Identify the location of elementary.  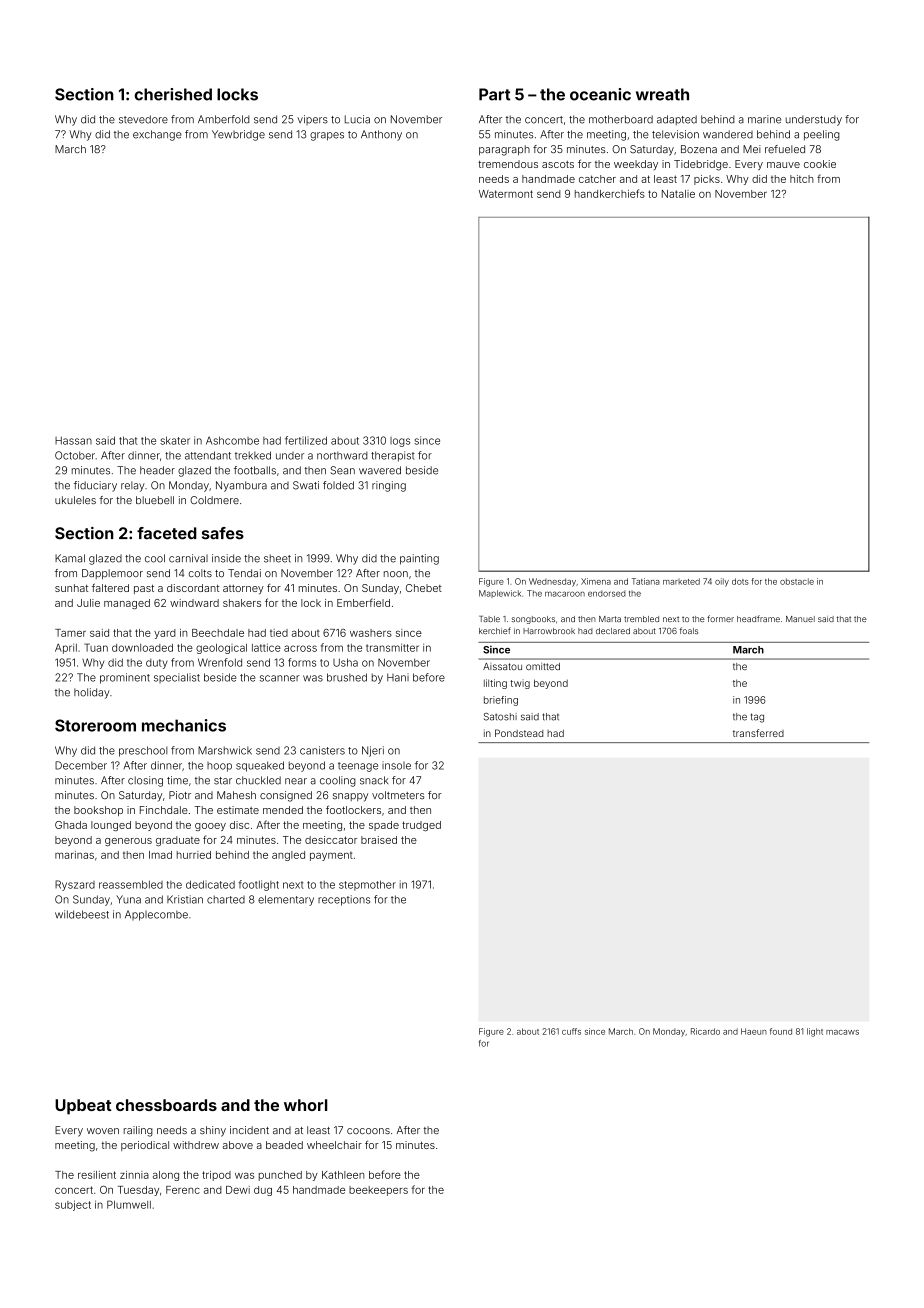
(286, 900).
